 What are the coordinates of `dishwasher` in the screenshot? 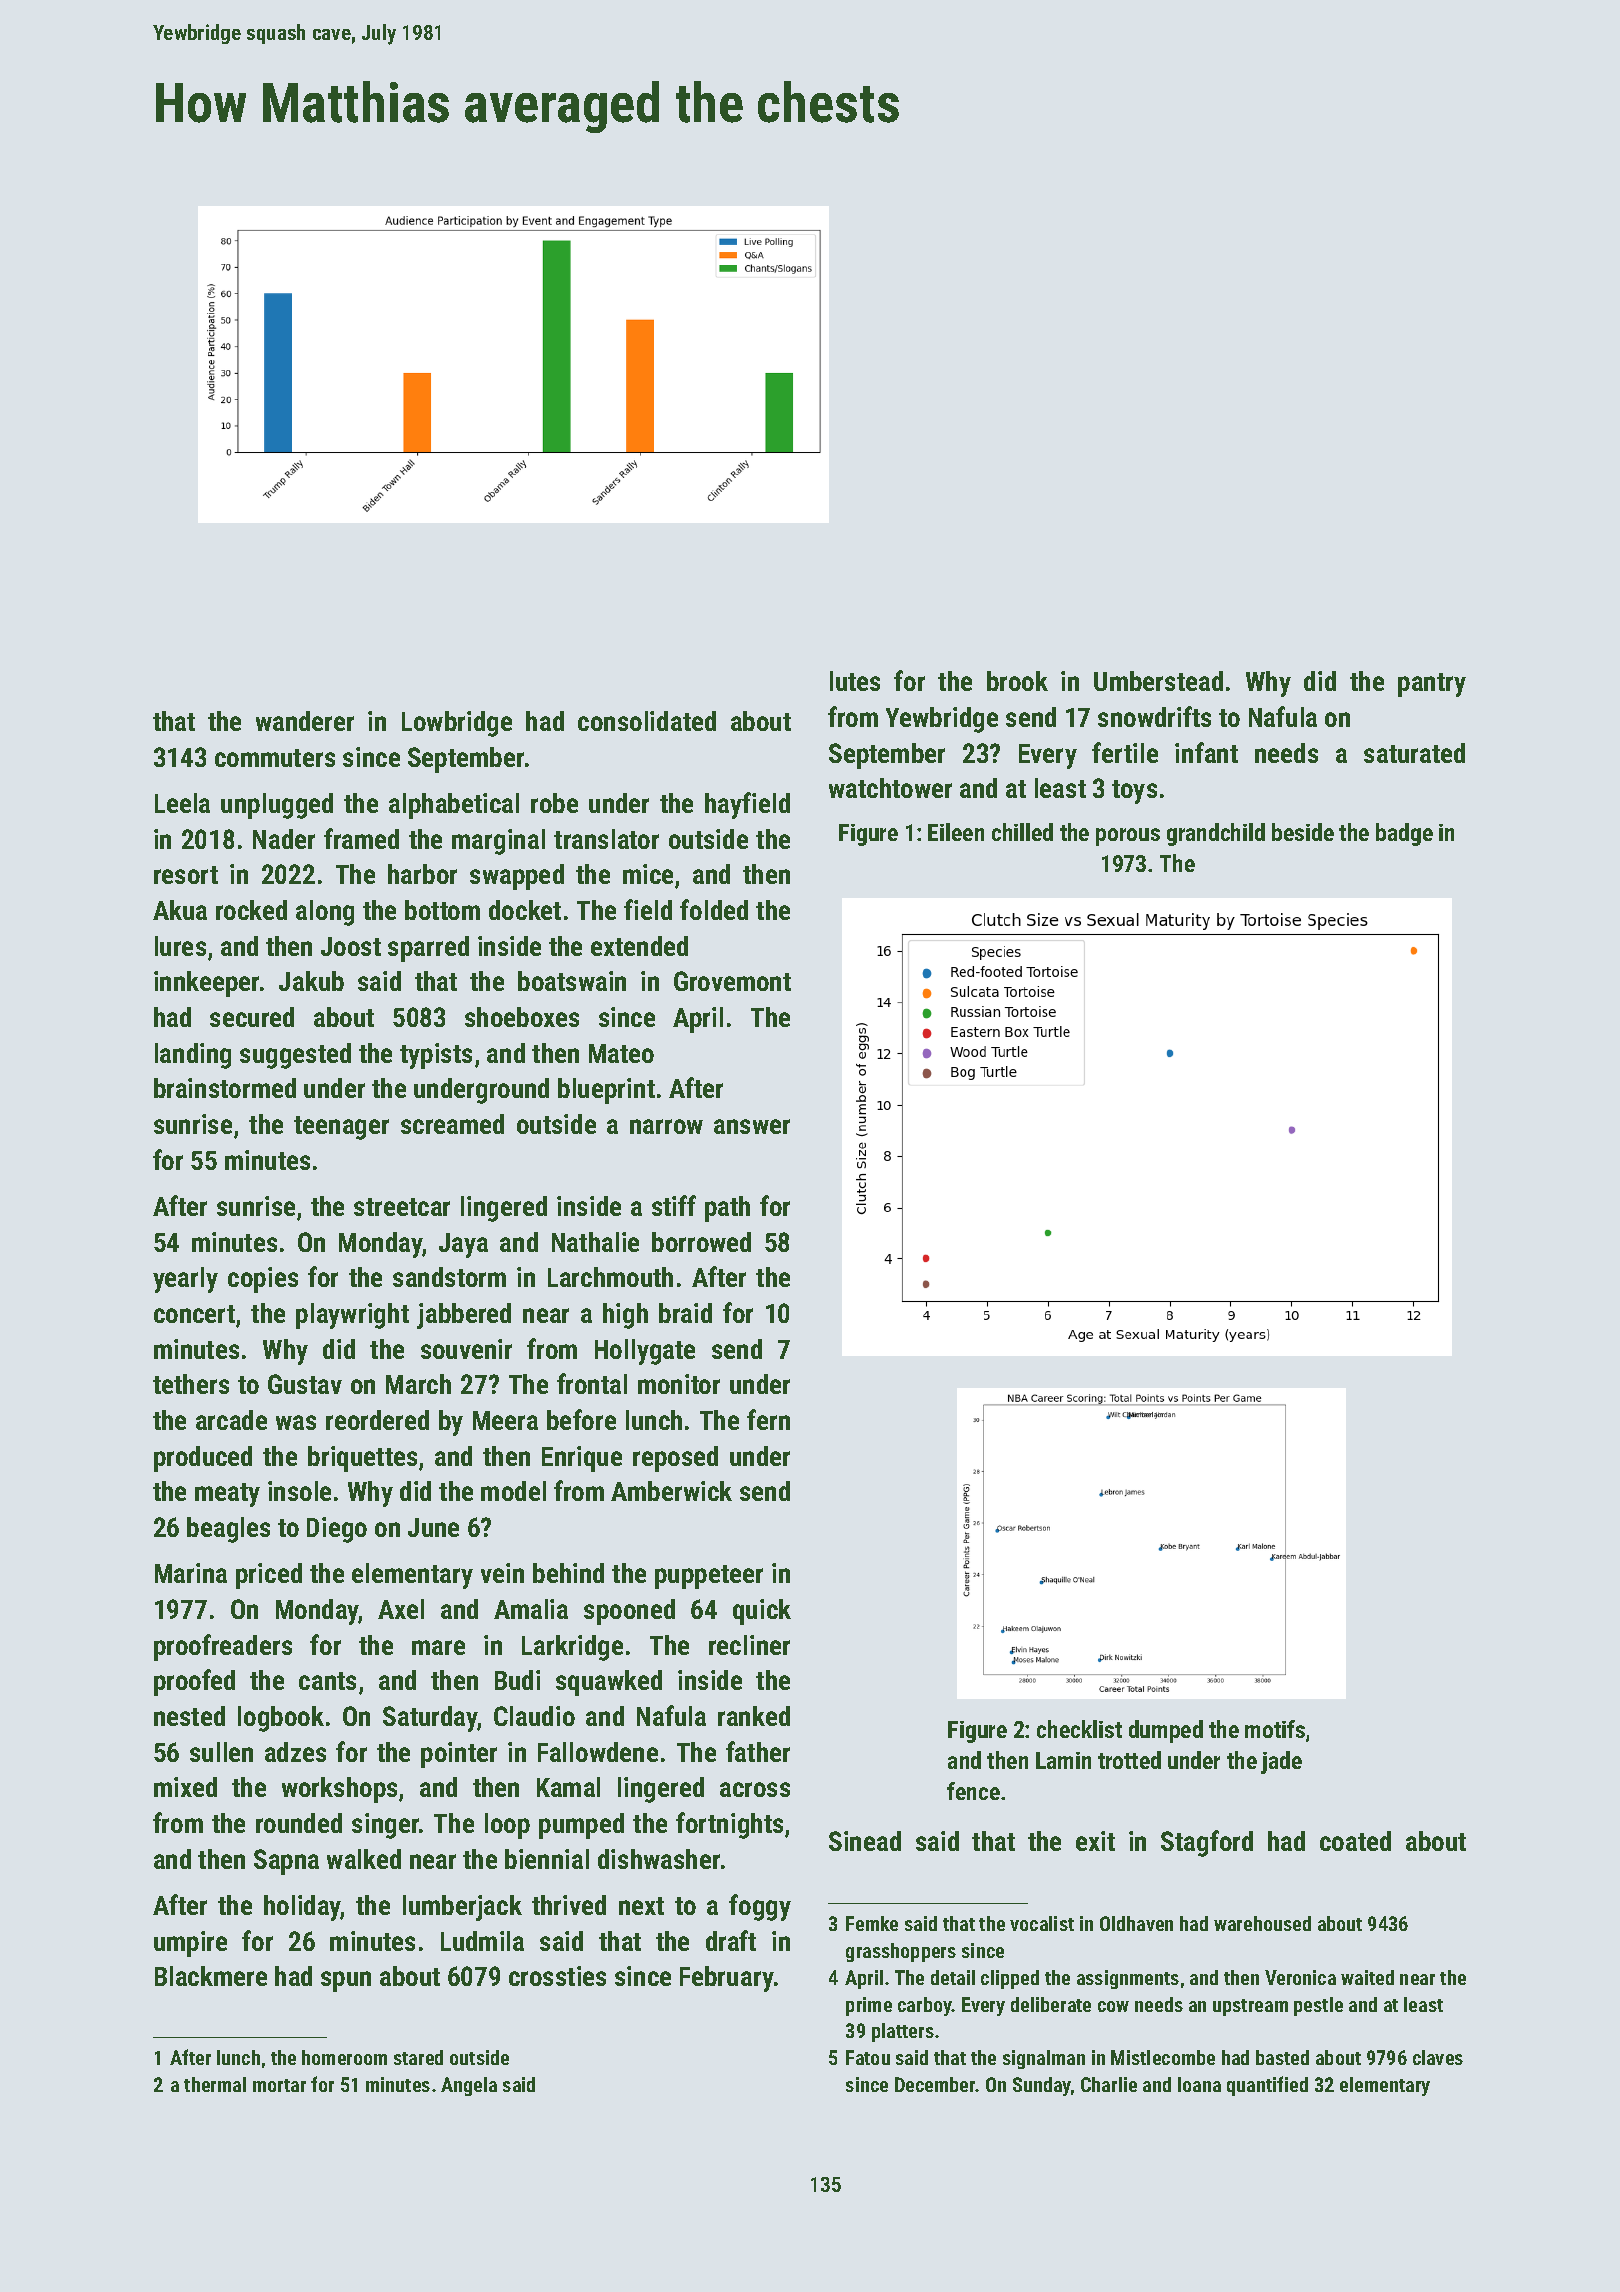 It's located at (659, 1859).
